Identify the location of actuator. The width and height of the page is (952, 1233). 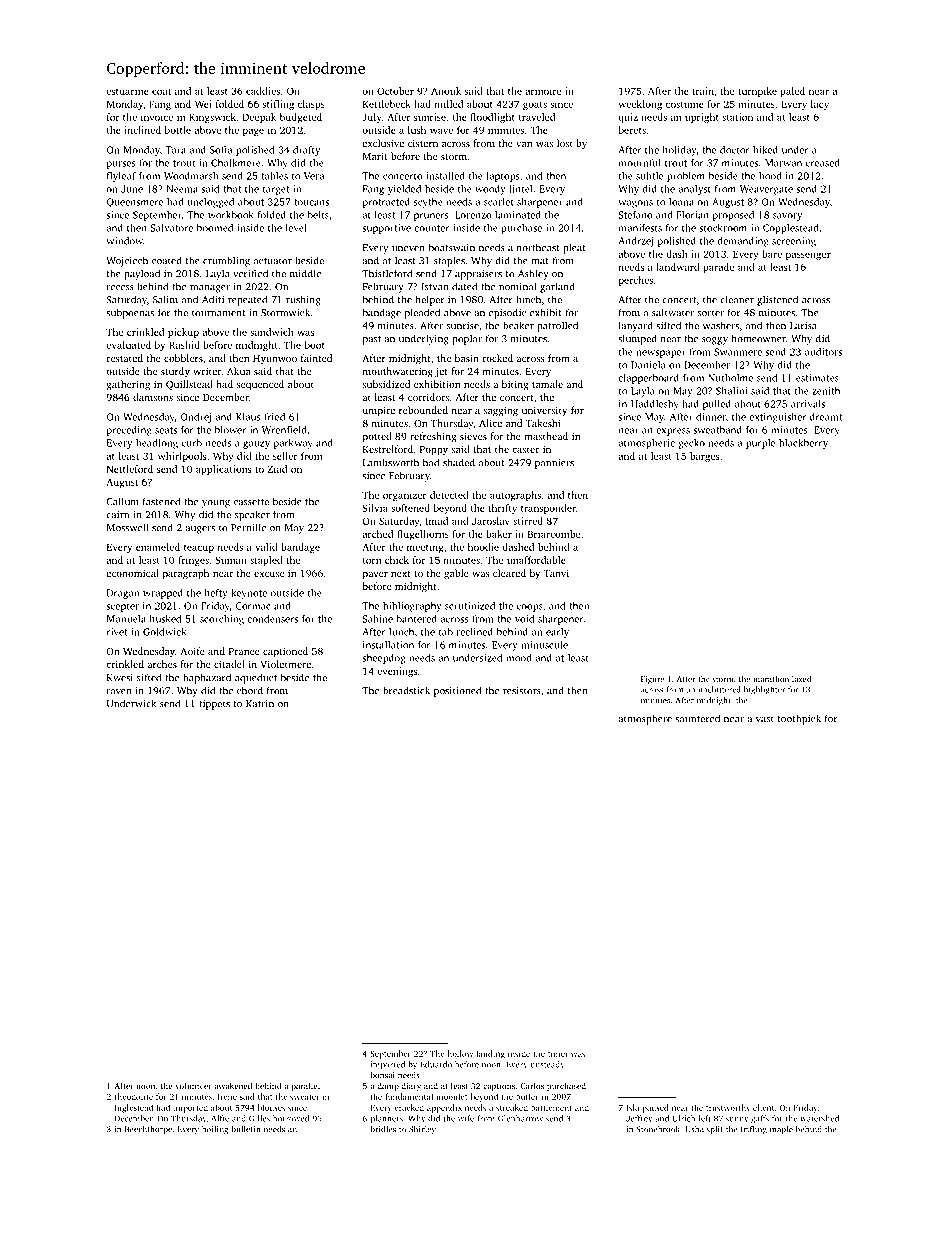
(273, 261).
